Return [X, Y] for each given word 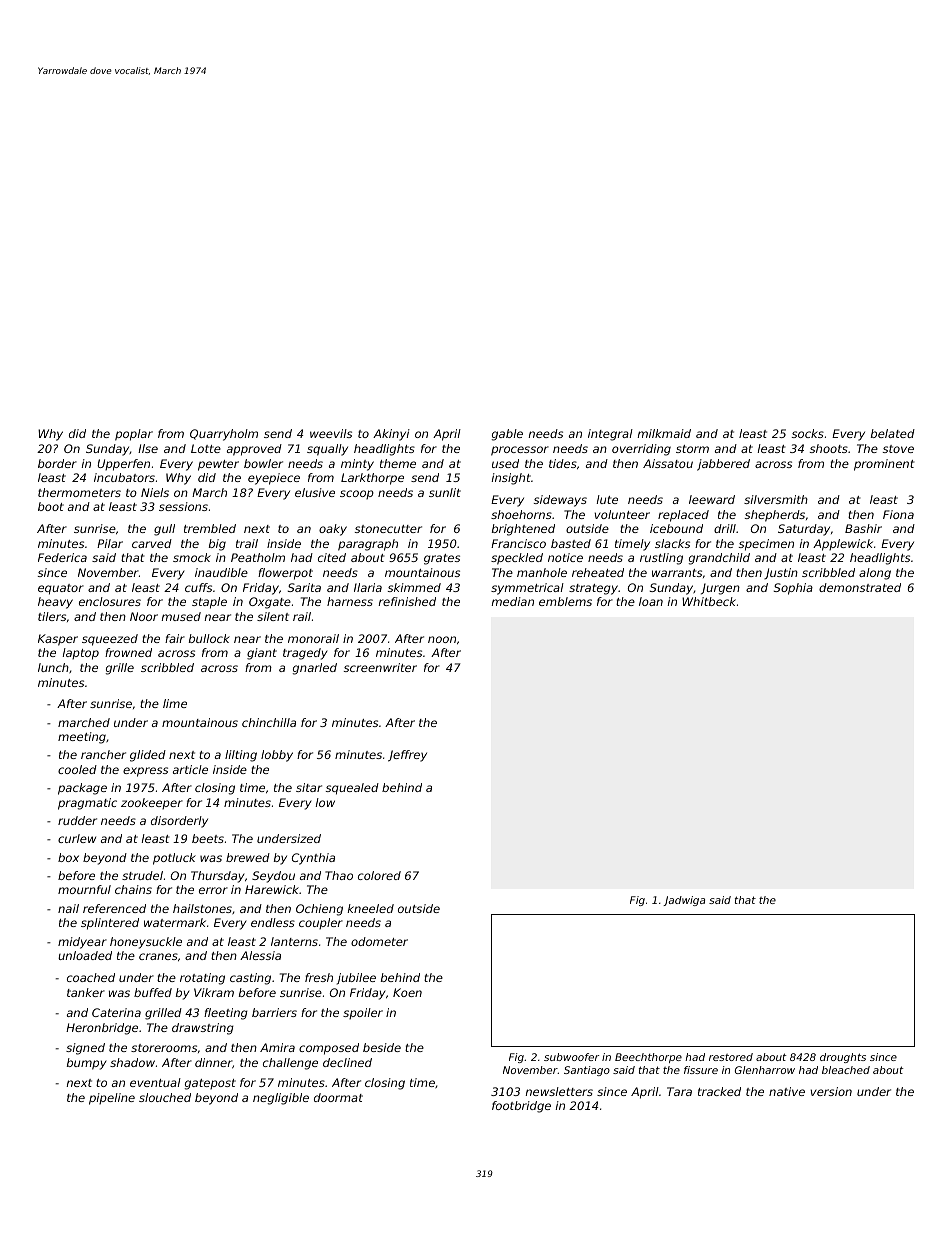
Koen [407, 992]
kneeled [371, 908]
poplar [134, 435]
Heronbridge [102, 1029]
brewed [248, 857]
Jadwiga [684, 901]
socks [808, 433]
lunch [53, 667]
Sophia [793, 589]
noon [442, 639]
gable [507, 435]
